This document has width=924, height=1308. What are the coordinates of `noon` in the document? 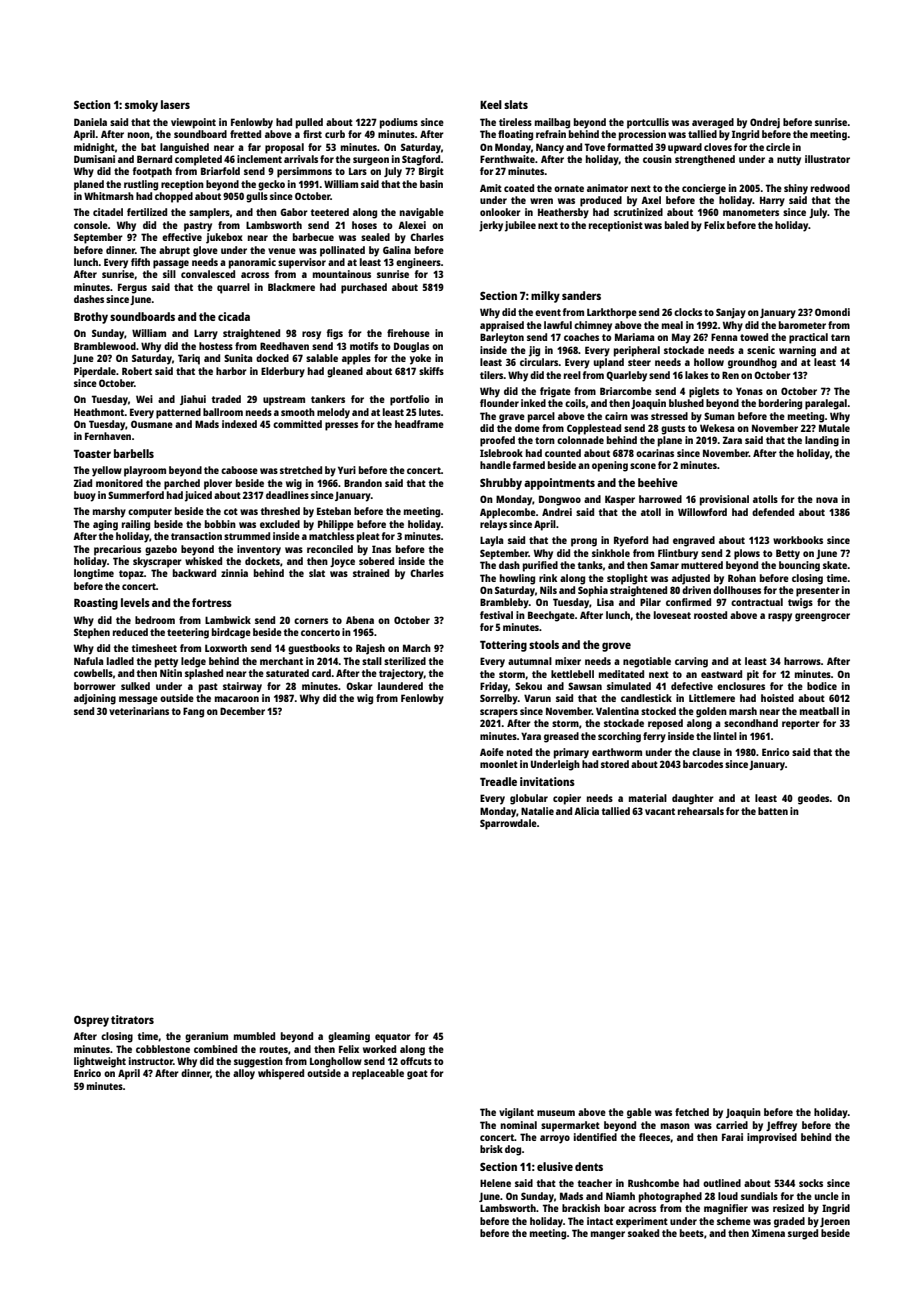 It's located at (139, 135).
